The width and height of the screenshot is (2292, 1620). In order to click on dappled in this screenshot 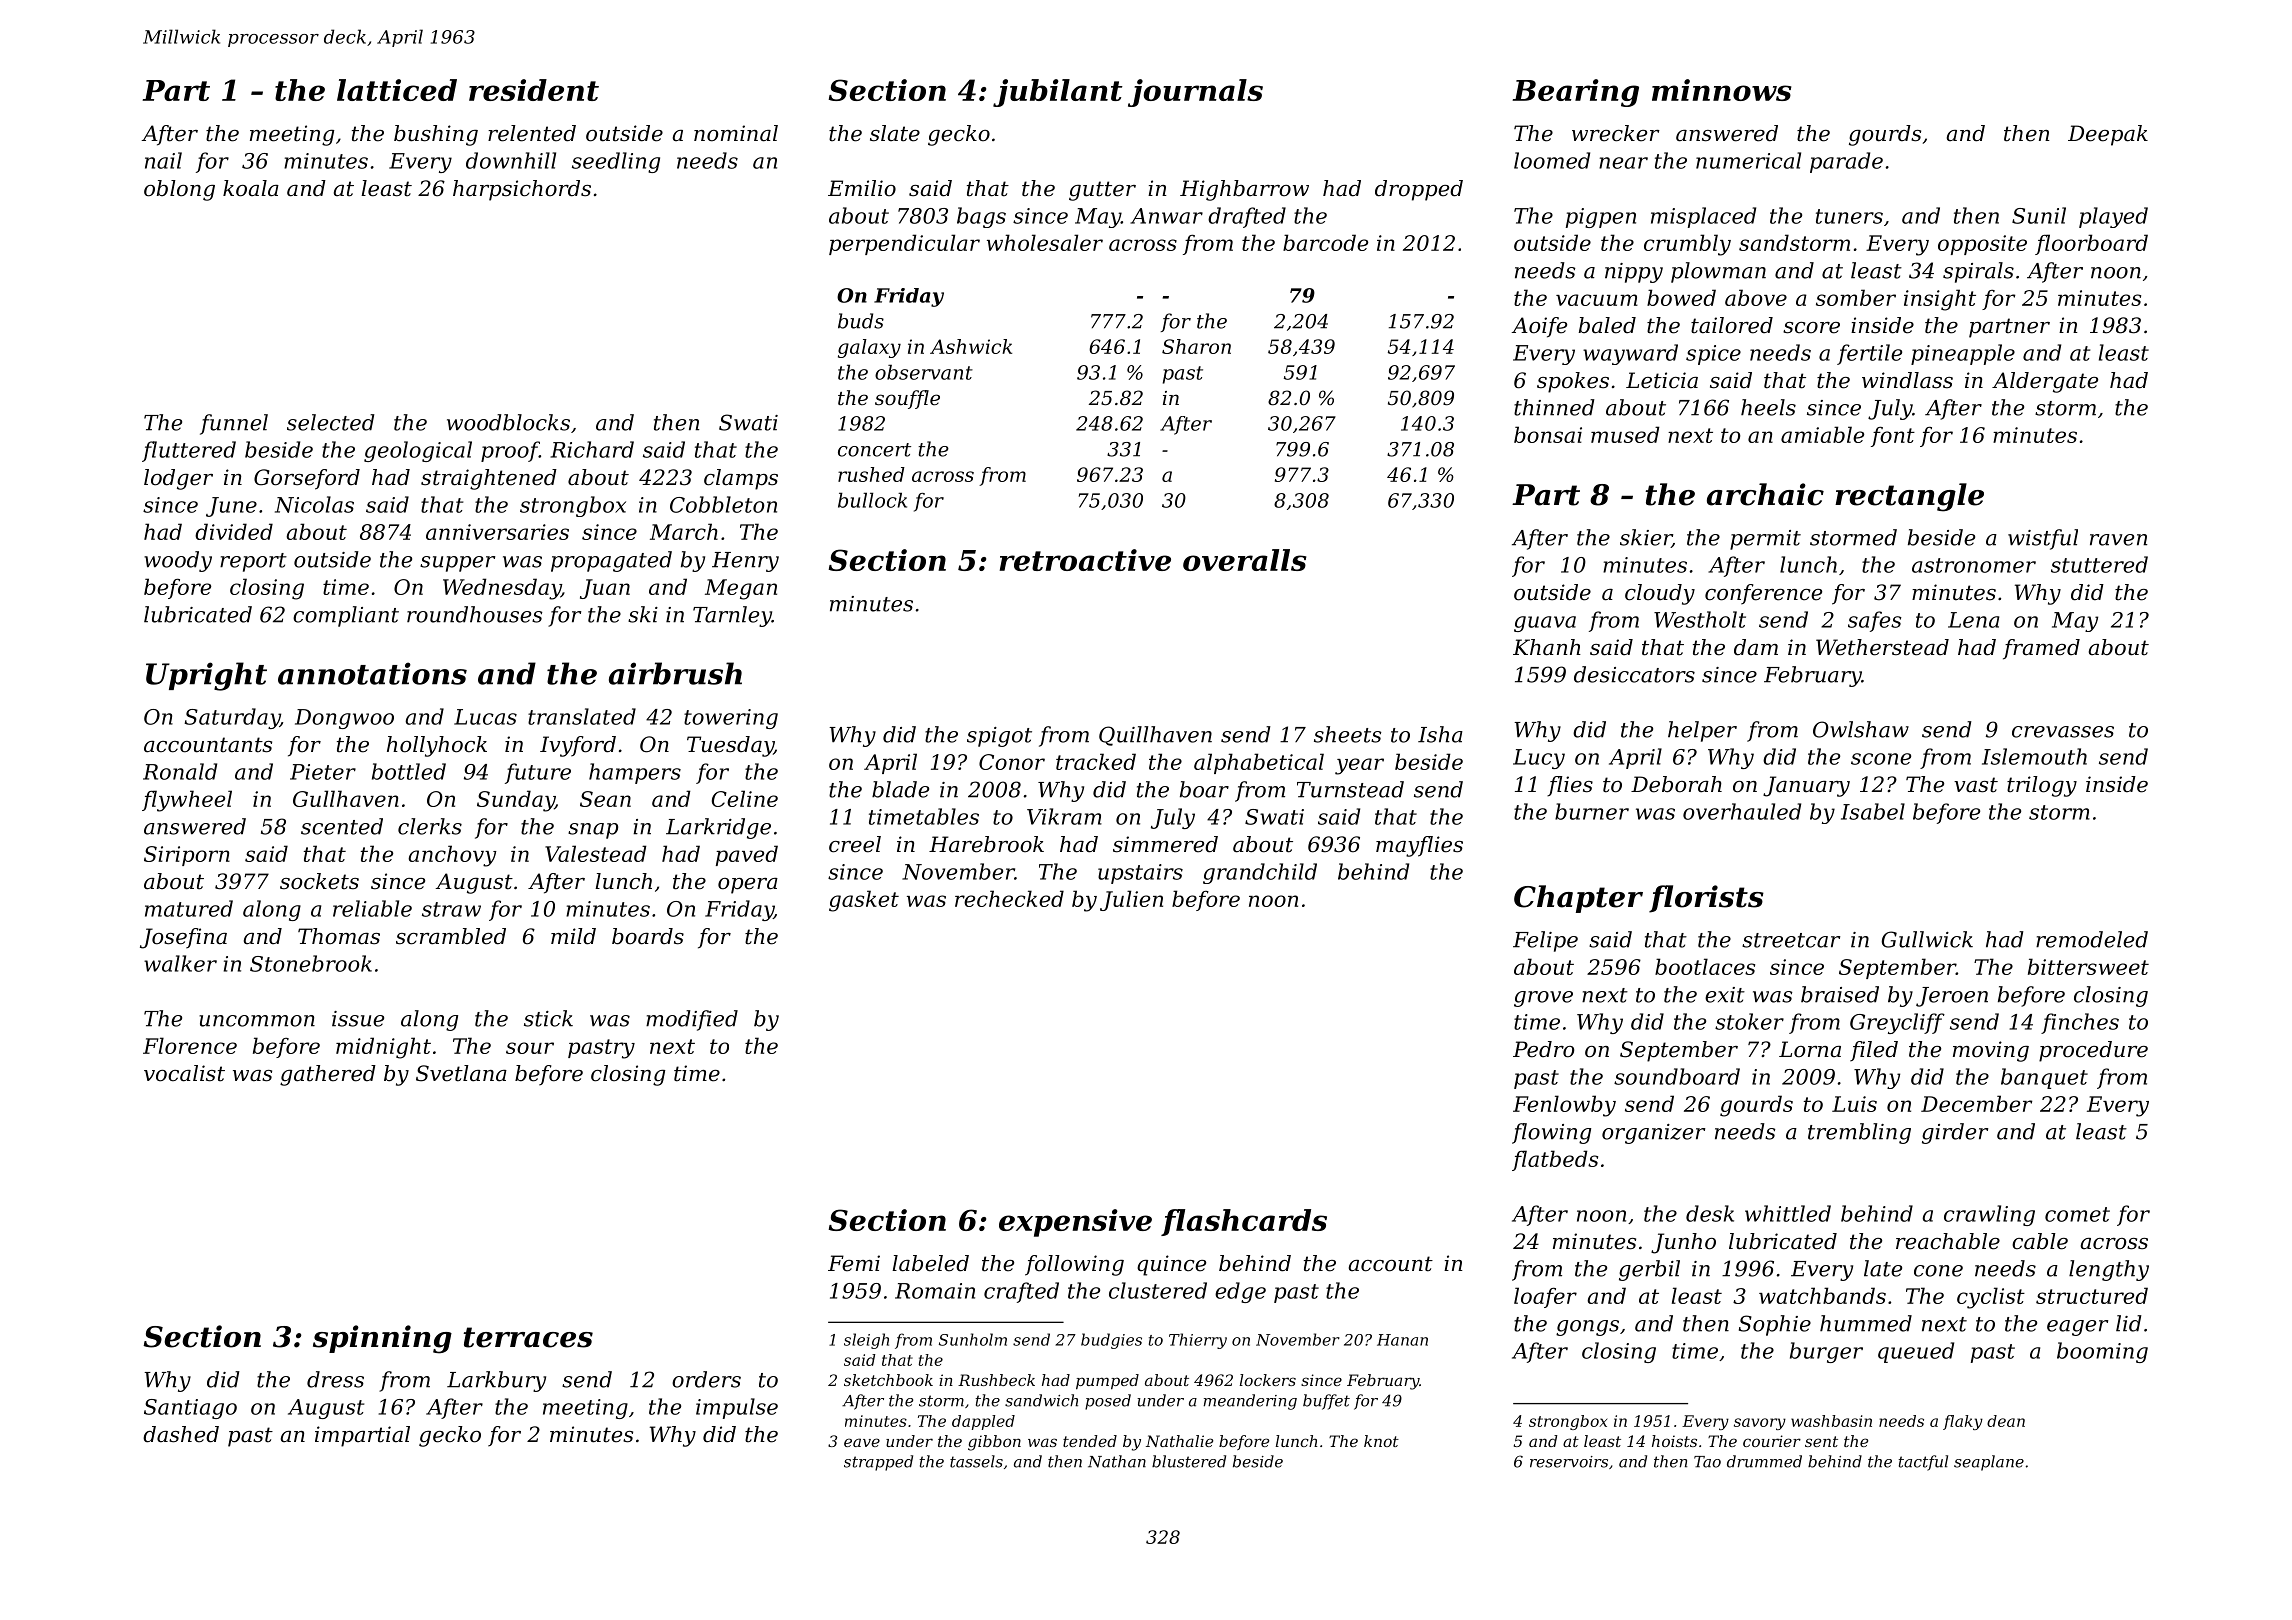, I will do `click(983, 1422)`.
